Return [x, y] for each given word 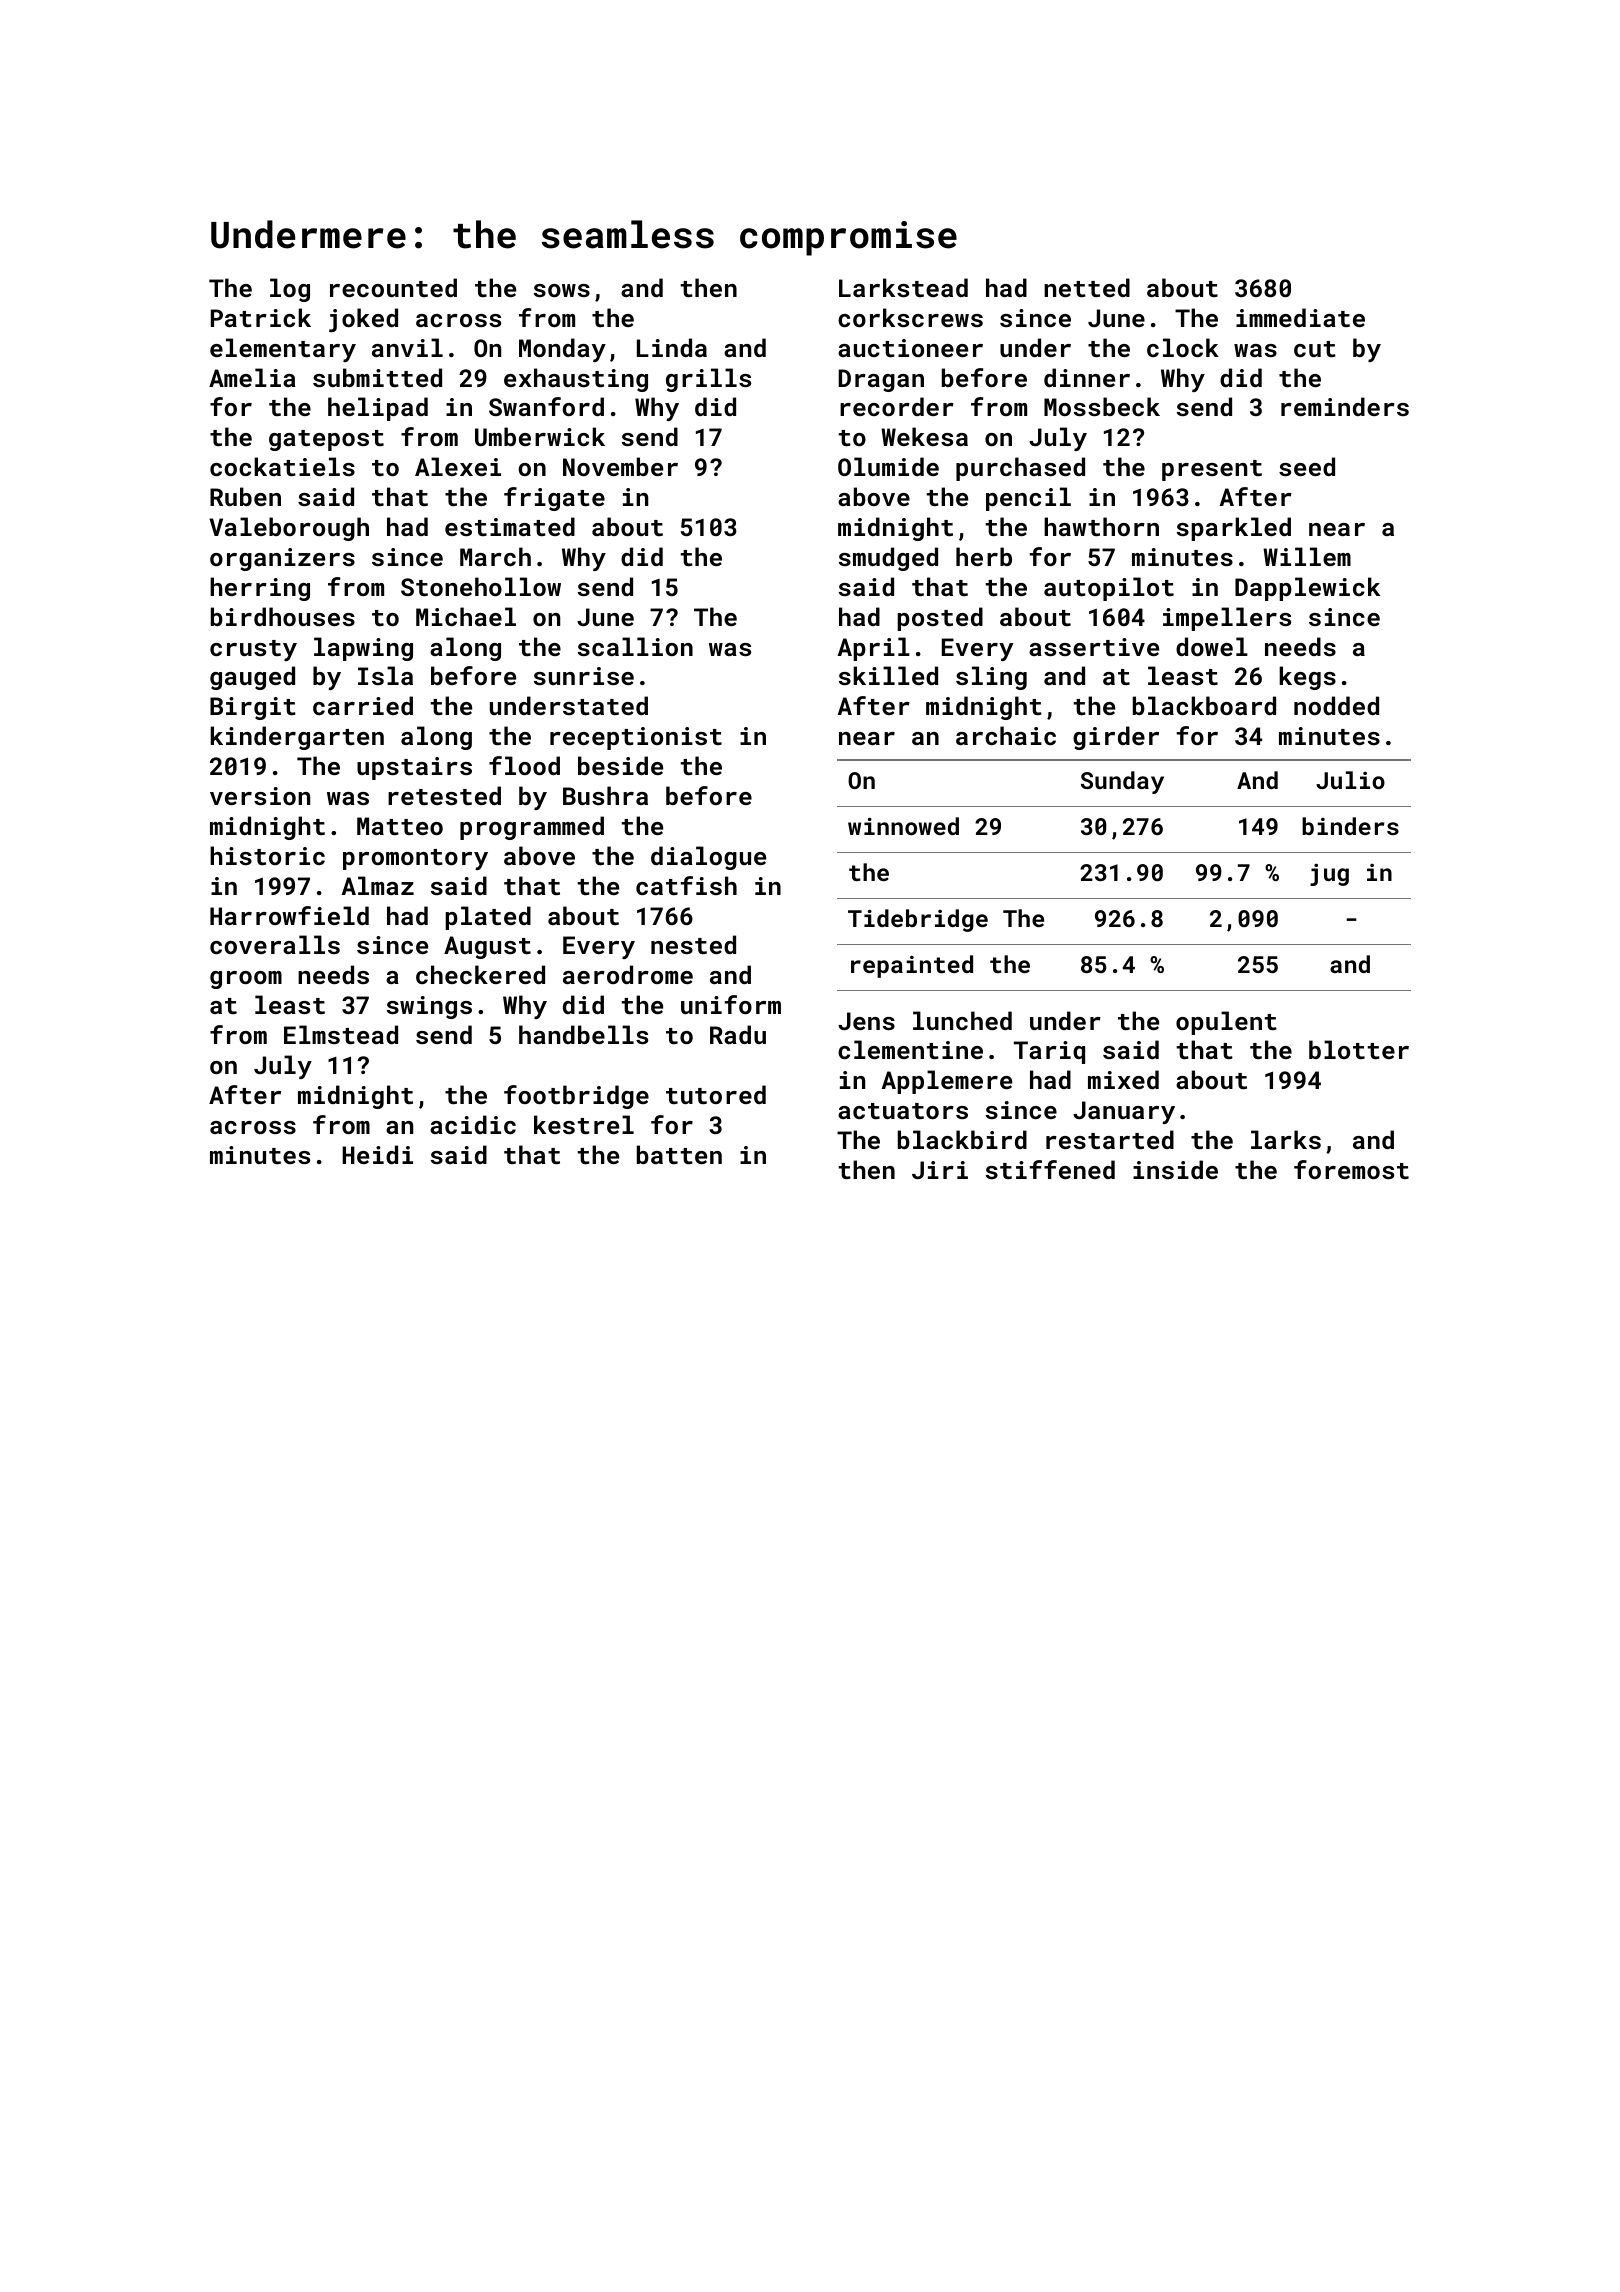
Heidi [377, 1154]
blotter [1359, 1049]
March [495, 556]
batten [679, 1154]
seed [1307, 466]
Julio [1350, 780]
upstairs [414, 768]
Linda [672, 347]
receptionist [636, 738]
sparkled [1234, 529]
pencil [1028, 499]
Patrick [261, 317]
